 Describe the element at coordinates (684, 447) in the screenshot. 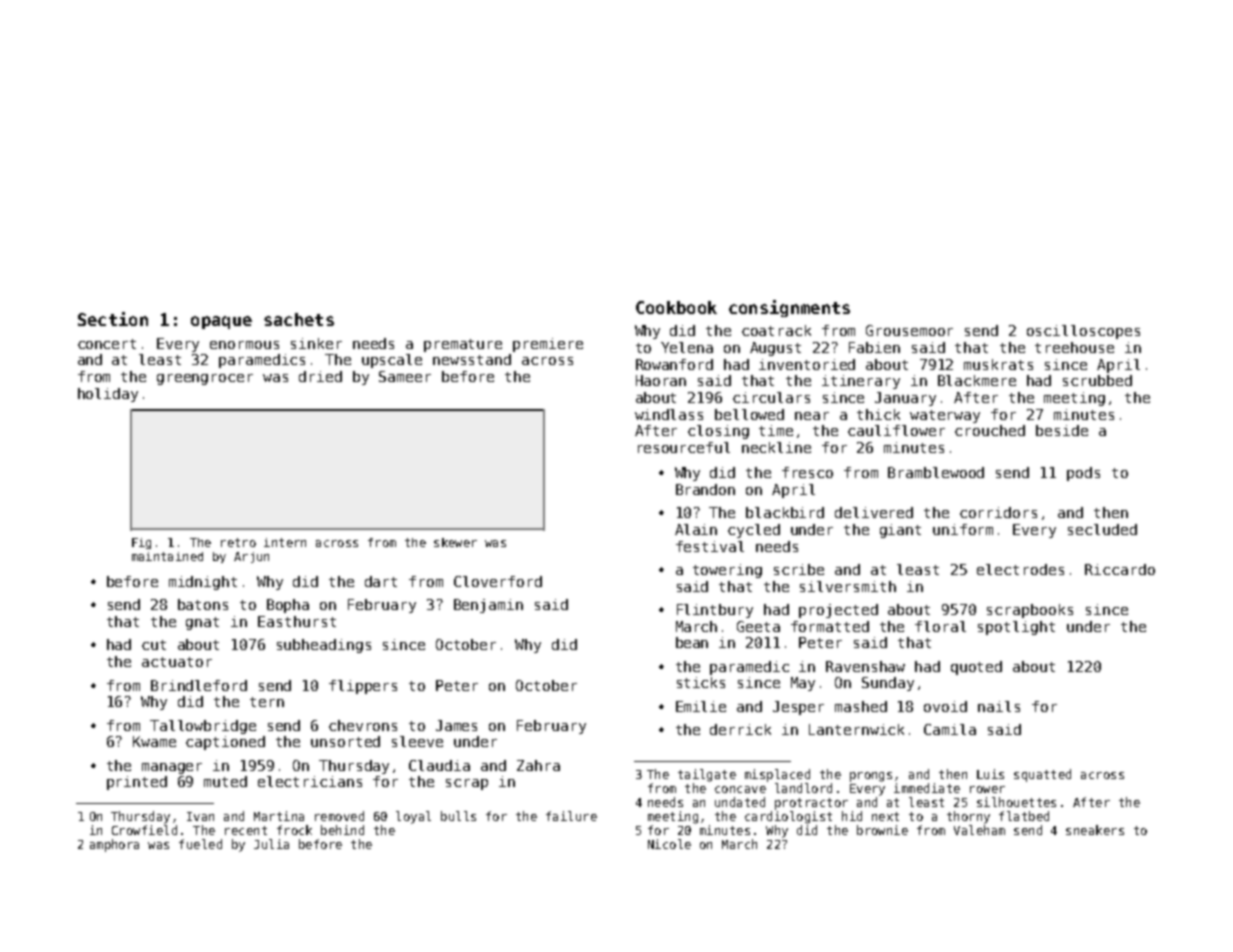

I see `resourceful` at that location.
